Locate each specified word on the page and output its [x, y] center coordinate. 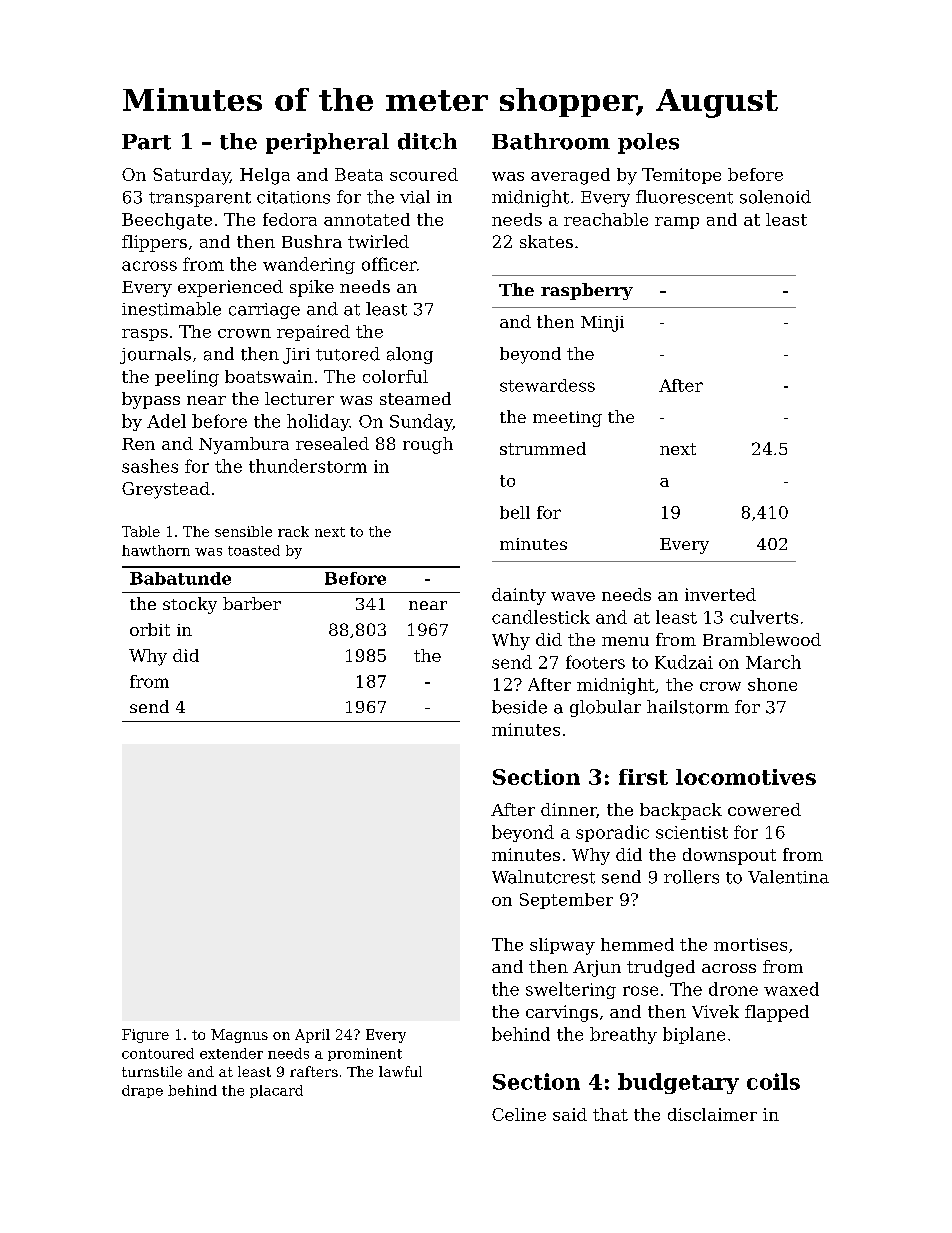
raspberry [587, 291]
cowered [764, 809]
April [312, 1036]
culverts [764, 617]
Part [146, 142]
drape [142, 1091]
